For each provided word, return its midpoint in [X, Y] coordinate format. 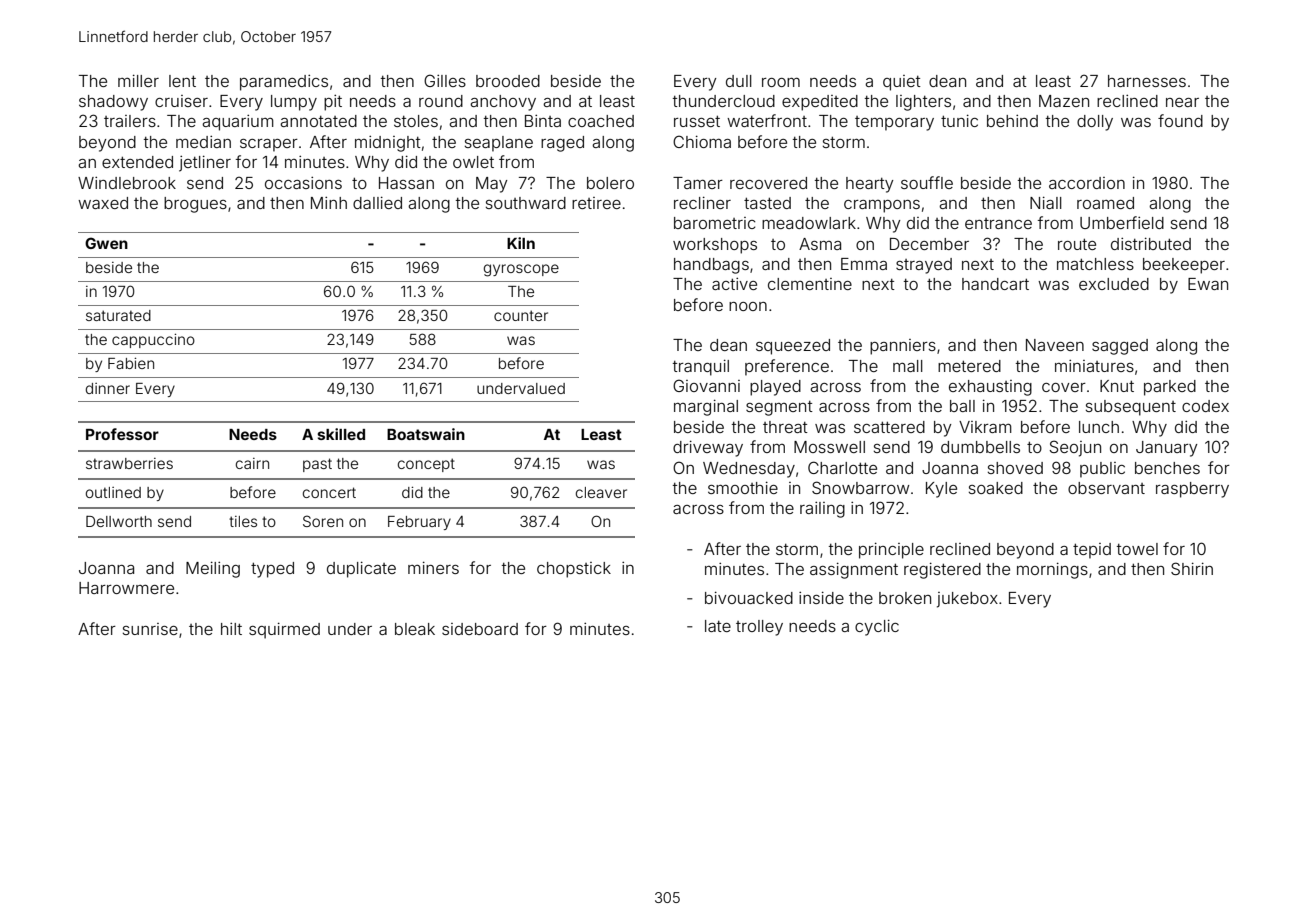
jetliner [205, 164]
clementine [810, 284]
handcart [995, 284]
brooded [508, 81]
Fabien [131, 363]
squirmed [284, 631]
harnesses [1147, 81]
